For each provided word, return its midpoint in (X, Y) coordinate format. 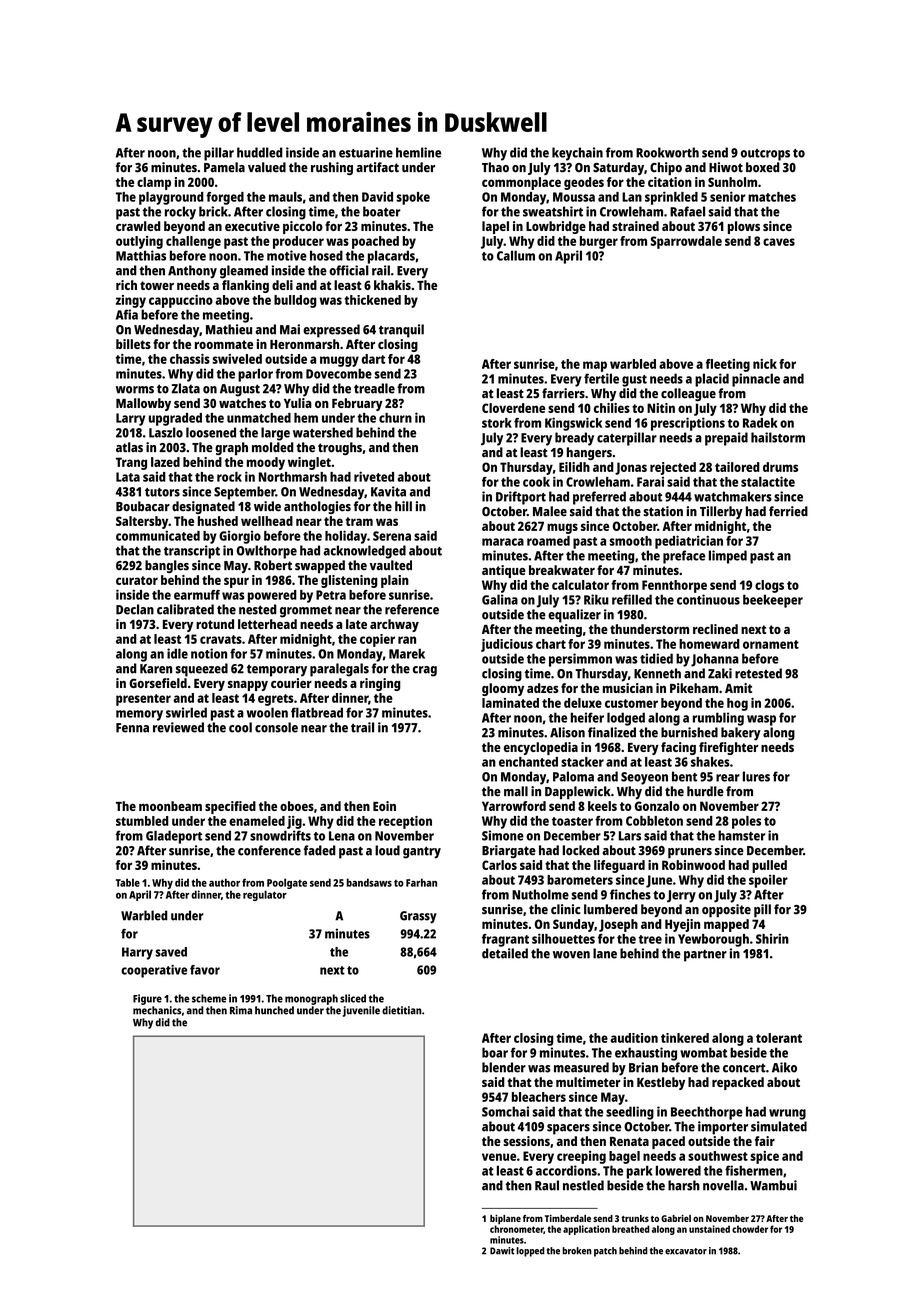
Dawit (502, 1251)
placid (712, 380)
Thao (495, 167)
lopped (530, 1252)
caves (779, 242)
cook (536, 482)
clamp (154, 183)
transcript (192, 552)
